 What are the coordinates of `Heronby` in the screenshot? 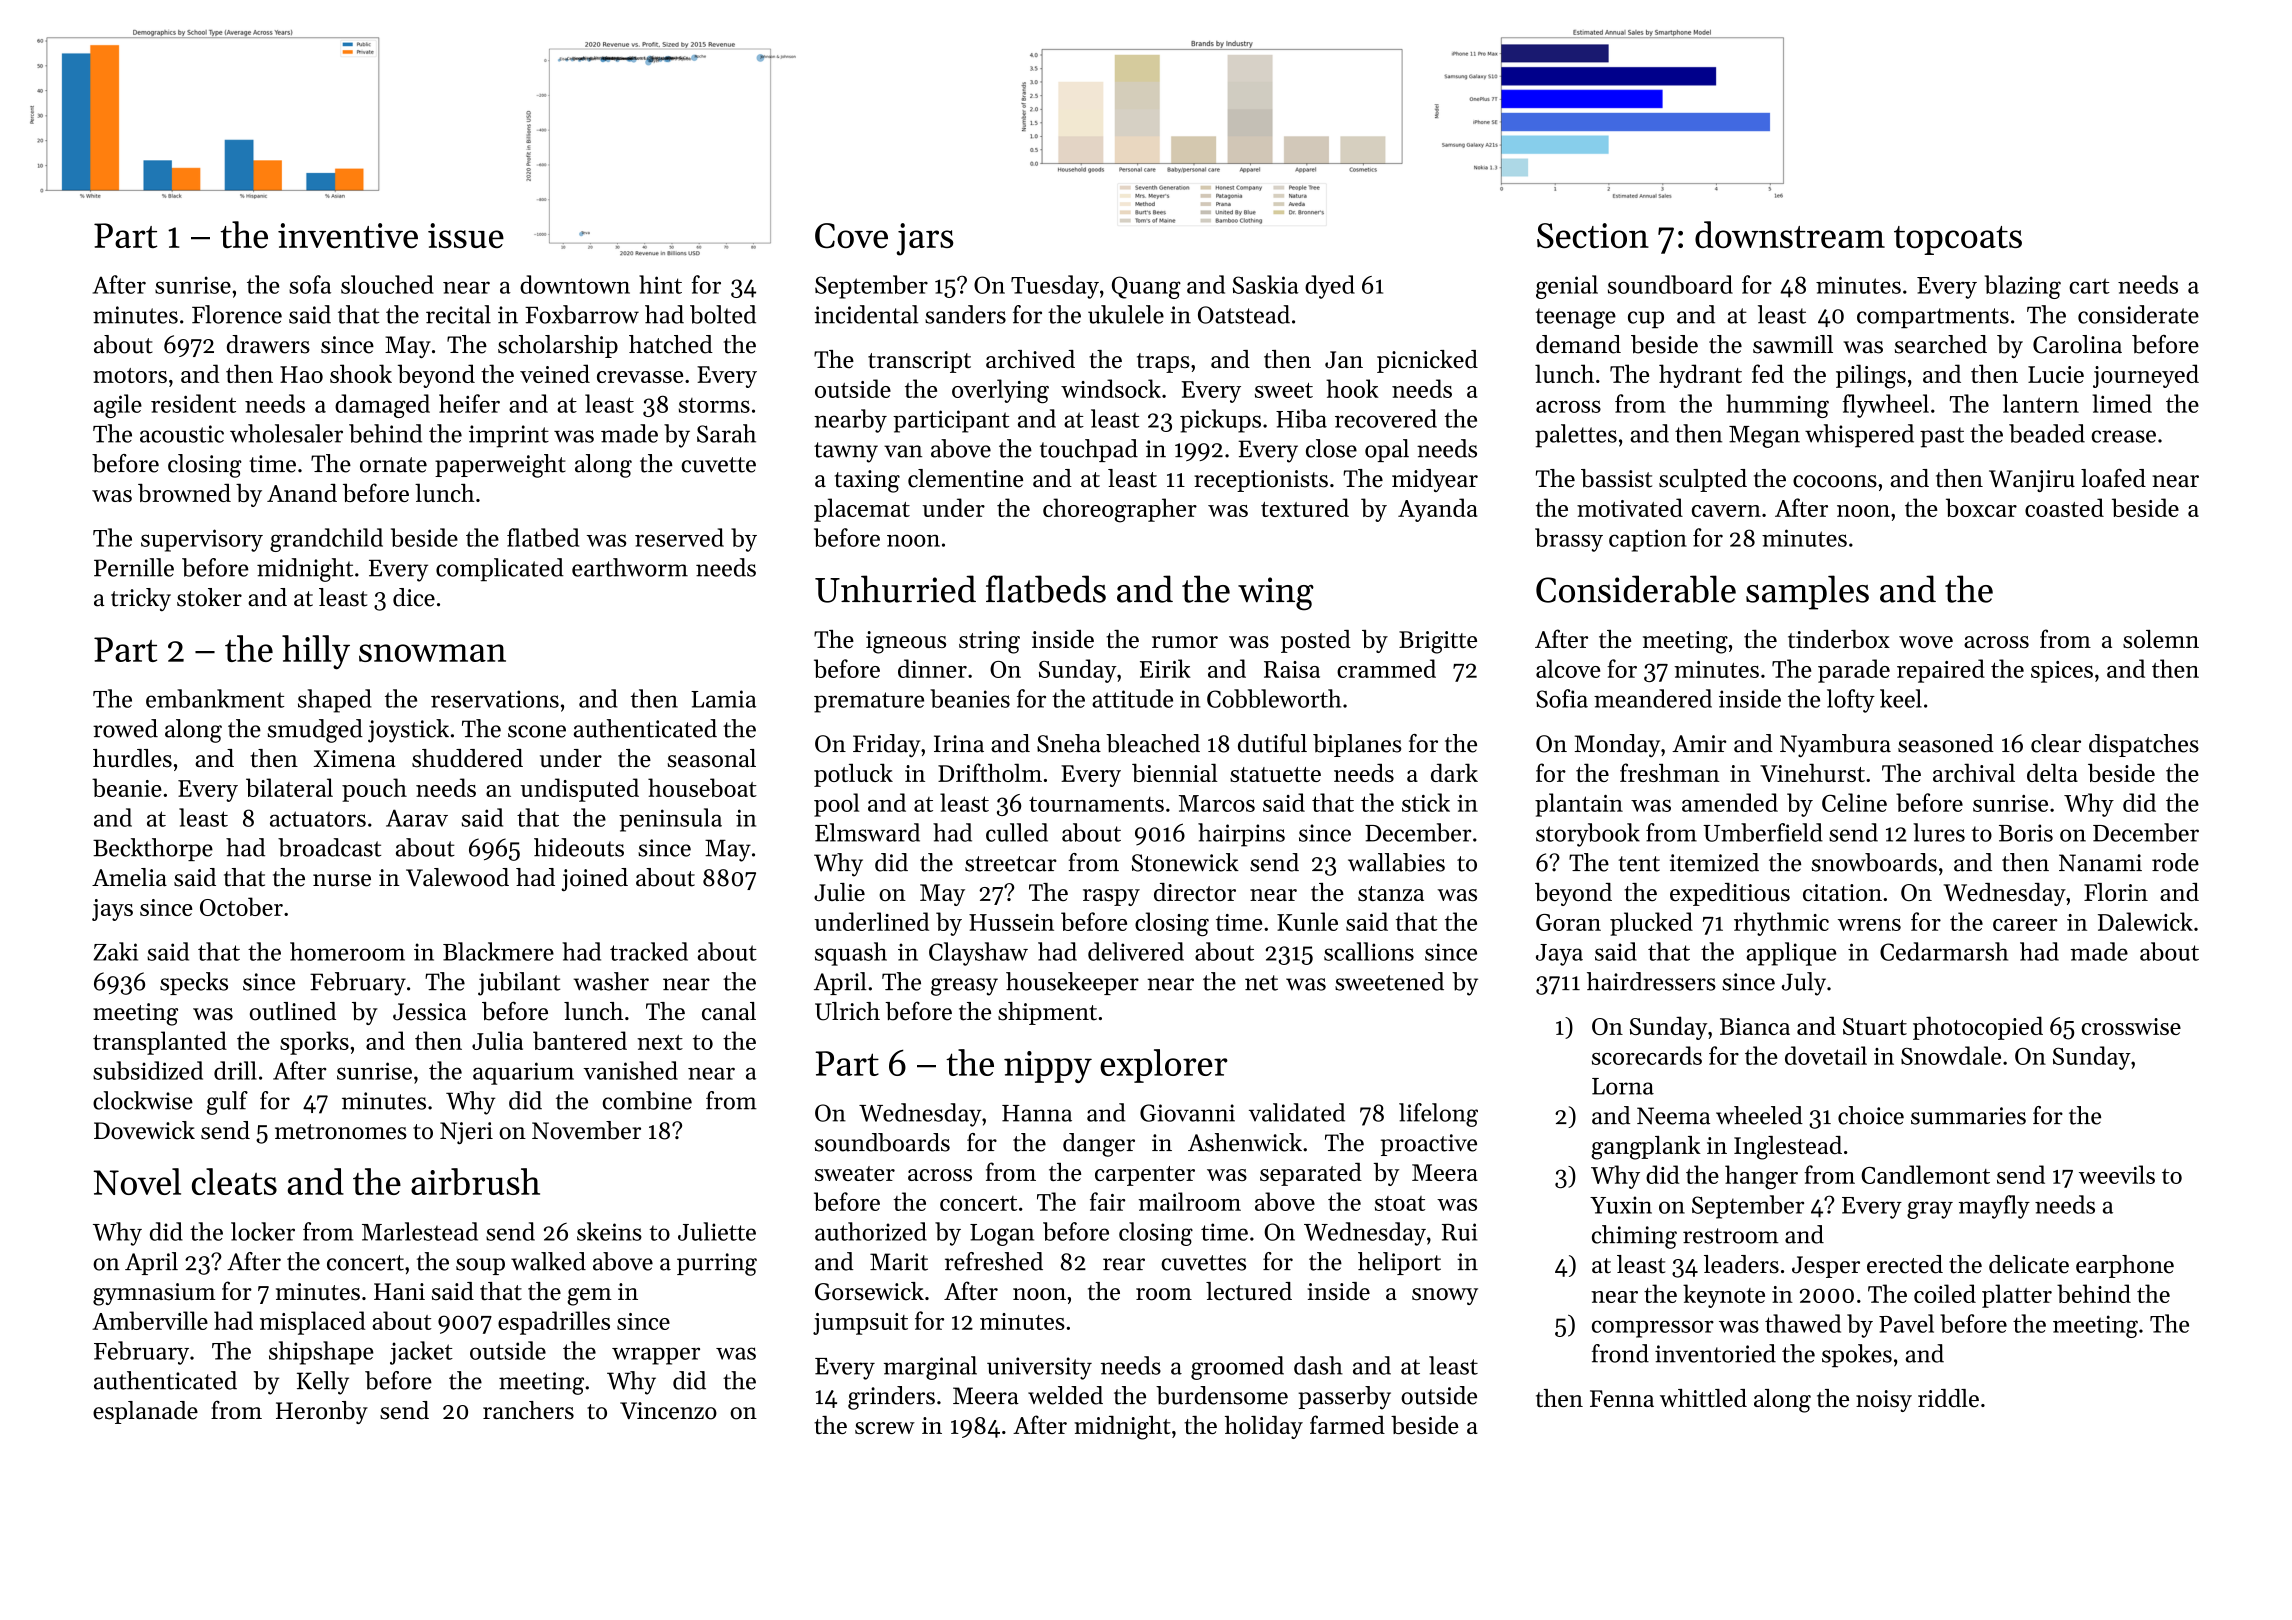 It's located at (322, 1412).
